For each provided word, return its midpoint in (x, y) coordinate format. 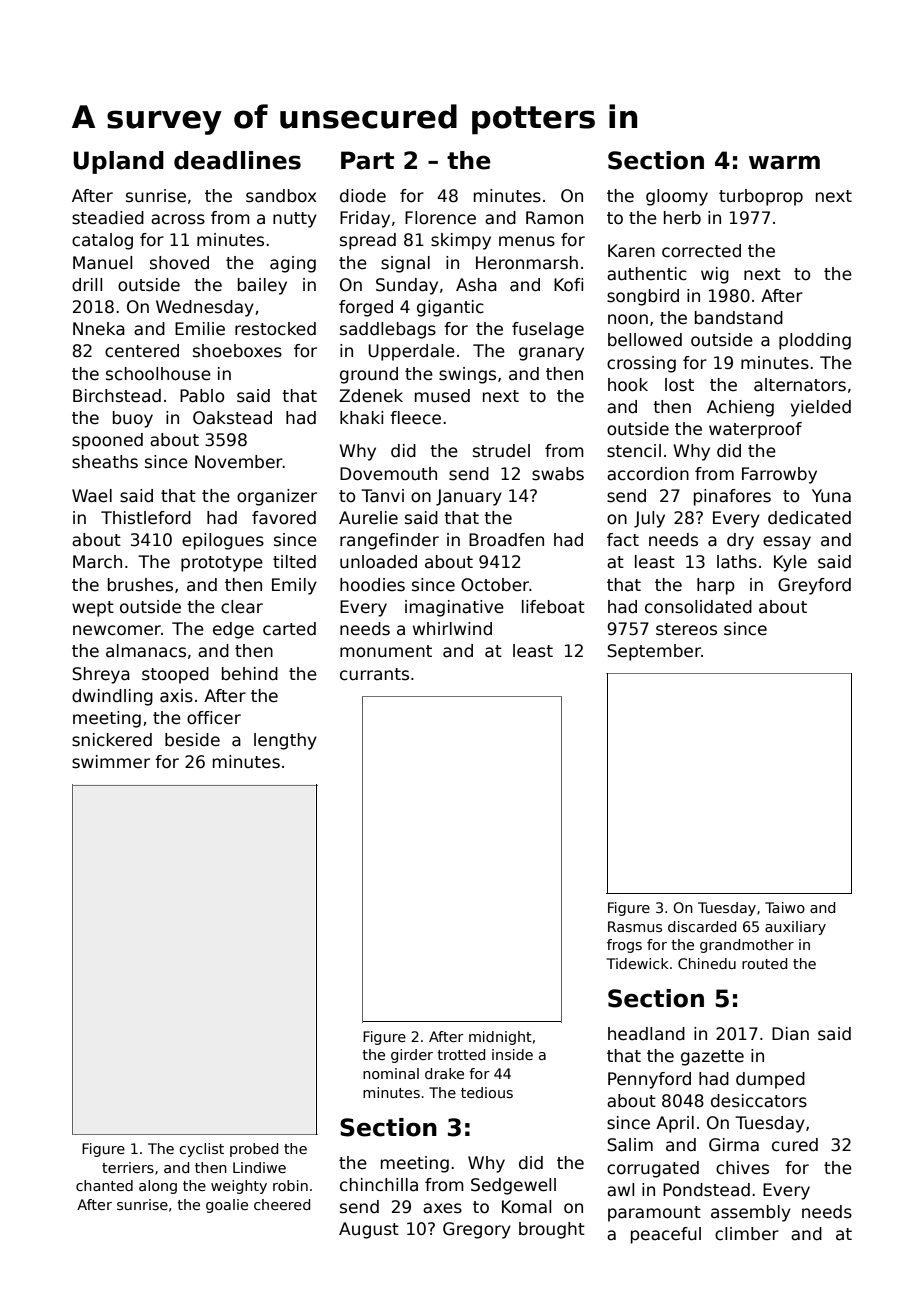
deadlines (237, 160)
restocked (275, 329)
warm (784, 162)
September (654, 652)
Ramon (554, 218)
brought (552, 1230)
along (158, 1187)
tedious (487, 1092)
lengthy (285, 741)
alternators (800, 385)
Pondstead (706, 1190)
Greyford (814, 586)
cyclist (201, 1150)
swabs (558, 474)
